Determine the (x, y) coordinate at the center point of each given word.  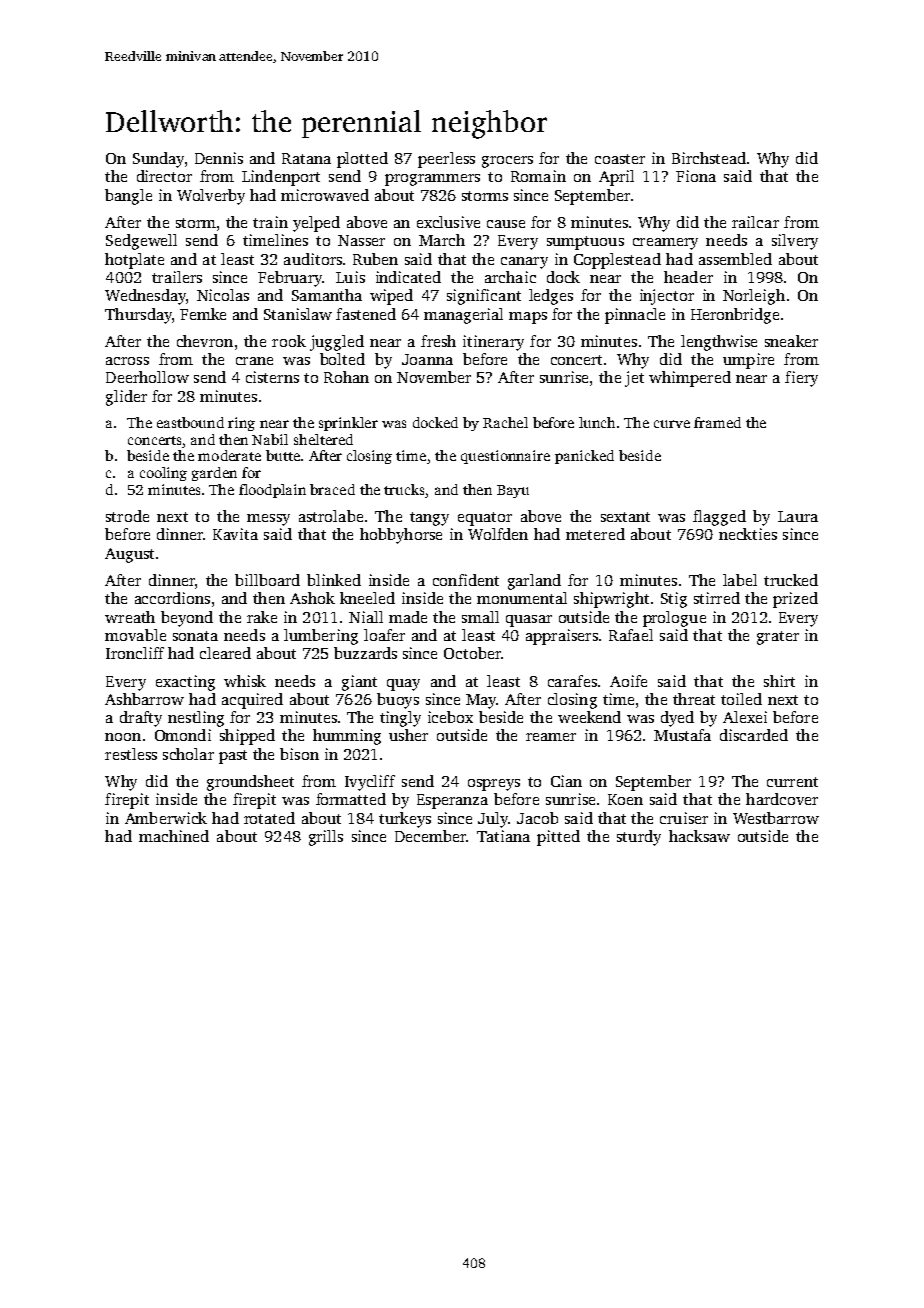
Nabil (270, 439)
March (442, 240)
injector (667, 297)
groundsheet (250, 783)
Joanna (427, 359)
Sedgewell (141, 242)
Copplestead (617, 261)
